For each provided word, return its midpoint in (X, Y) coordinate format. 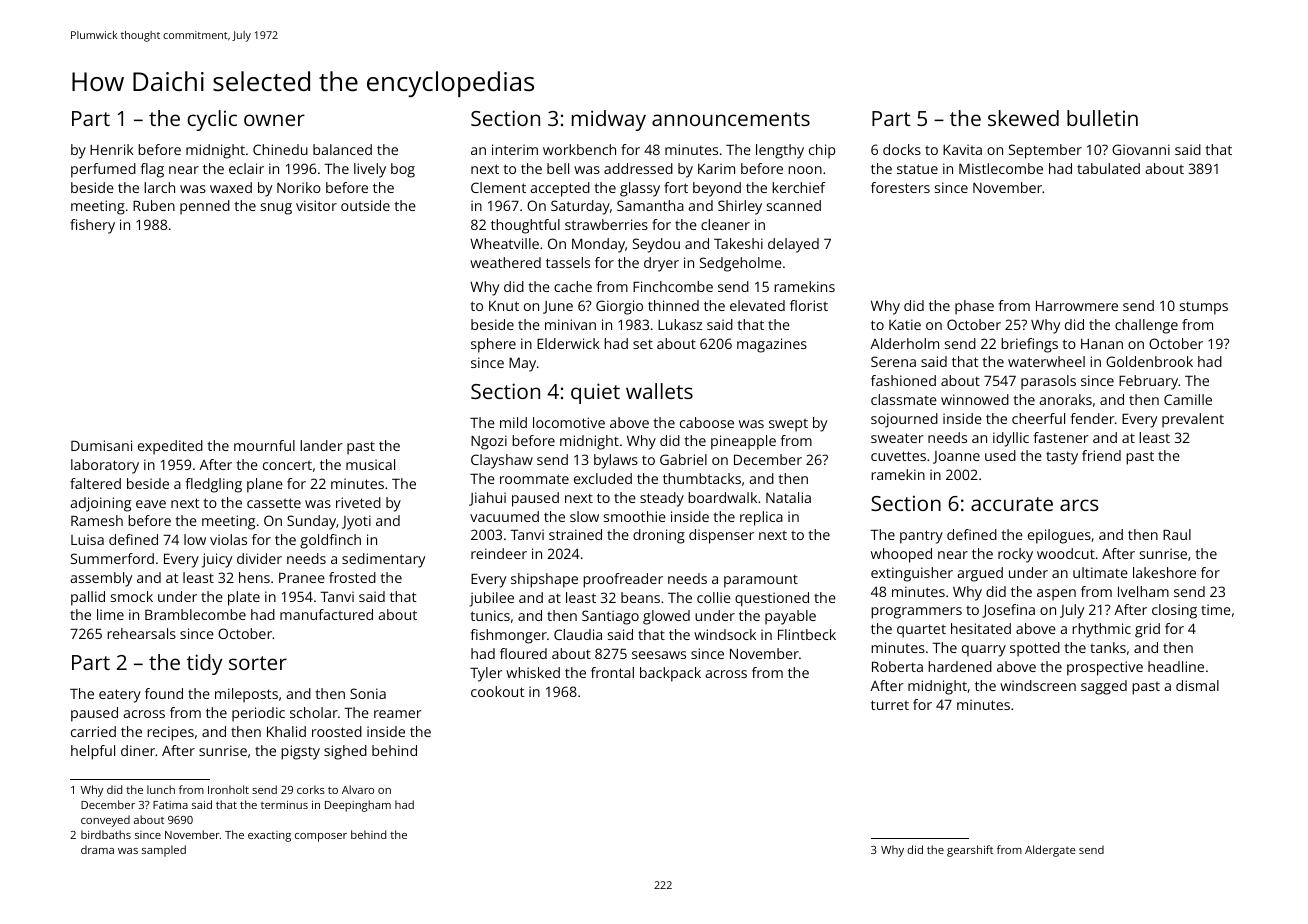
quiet (595, 393)
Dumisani (101, 445)
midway (609, 120)
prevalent (1193, 420)
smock (132, 596)
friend (1101, 455)
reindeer (499, 553)
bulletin (1102, 118)
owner (274, 120)
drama (97, 849)
